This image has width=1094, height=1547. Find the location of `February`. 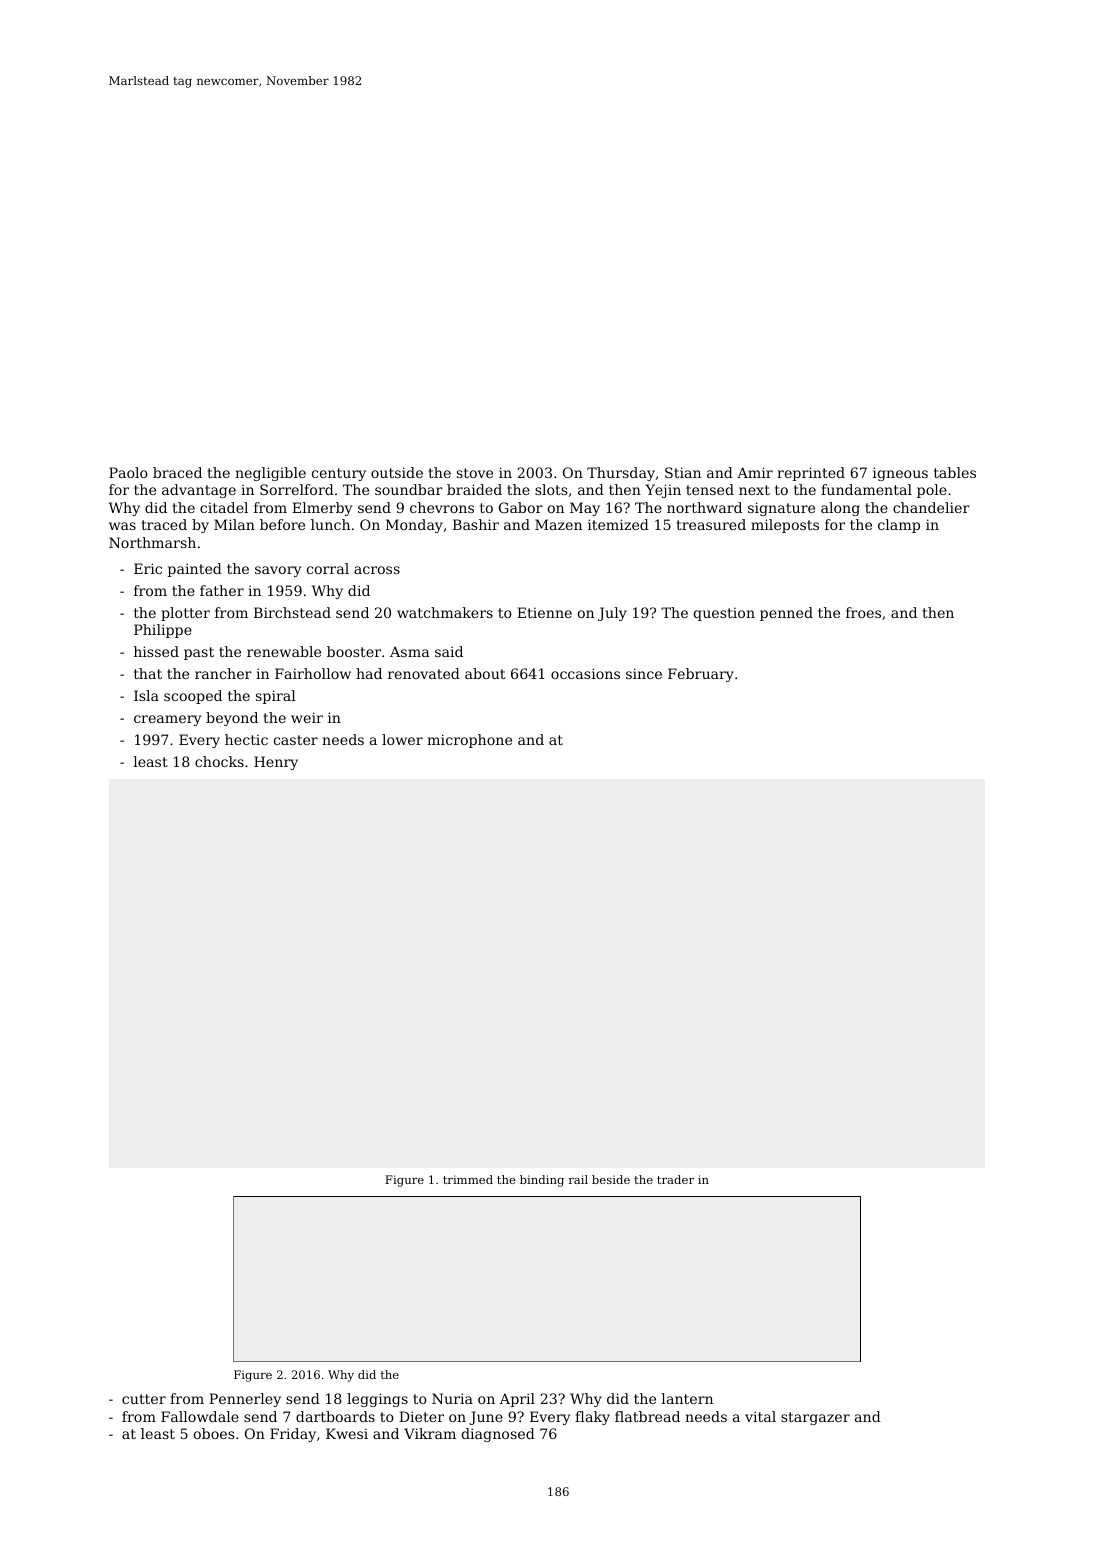

February is located at coordinates (701, 675).
